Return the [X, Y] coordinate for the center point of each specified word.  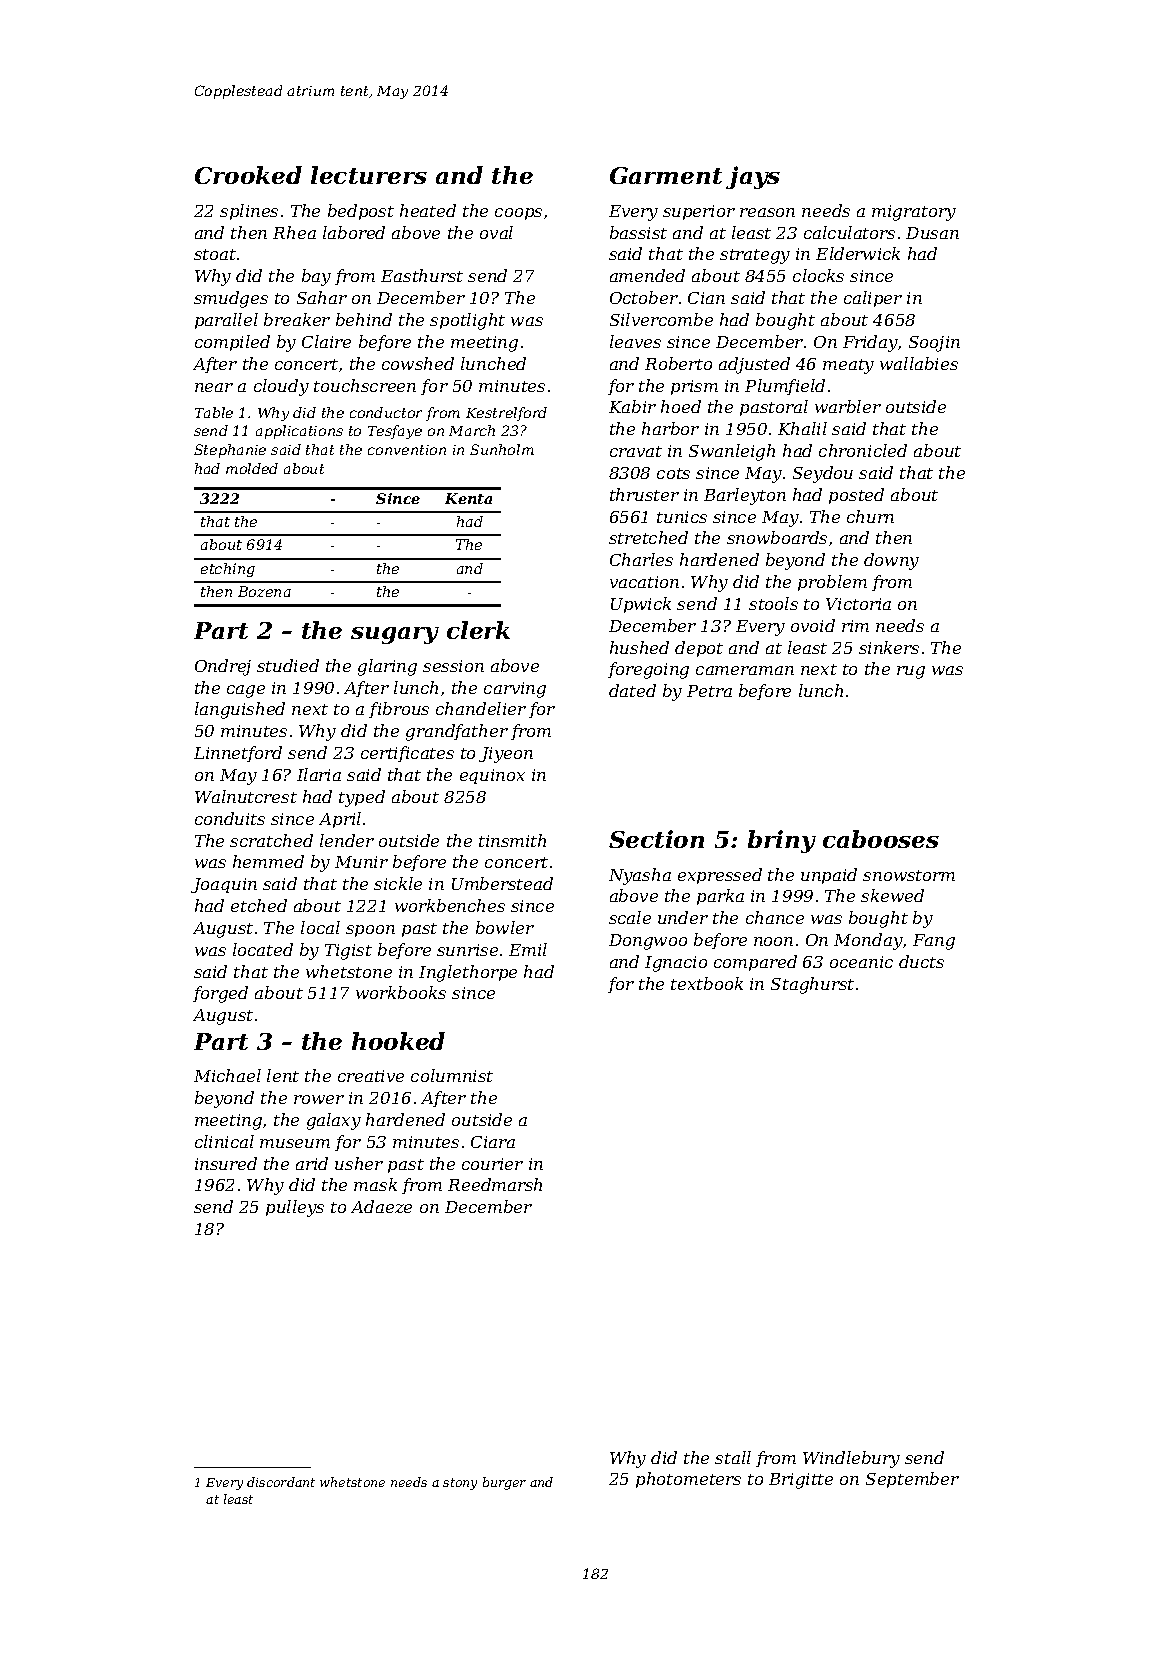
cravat [636, 451]
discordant [281, 1482]
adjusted [754, 365]
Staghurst [812, 985]
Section [656, 839]
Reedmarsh [495, 1184]
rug [911, 672]
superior [699, 212]
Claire [326, 341]
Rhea [294, 232]
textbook [707, 983]
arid [312, 1163]
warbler [848, 406]
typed [362, 798]
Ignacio [676, 964]
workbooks [401, 992]
